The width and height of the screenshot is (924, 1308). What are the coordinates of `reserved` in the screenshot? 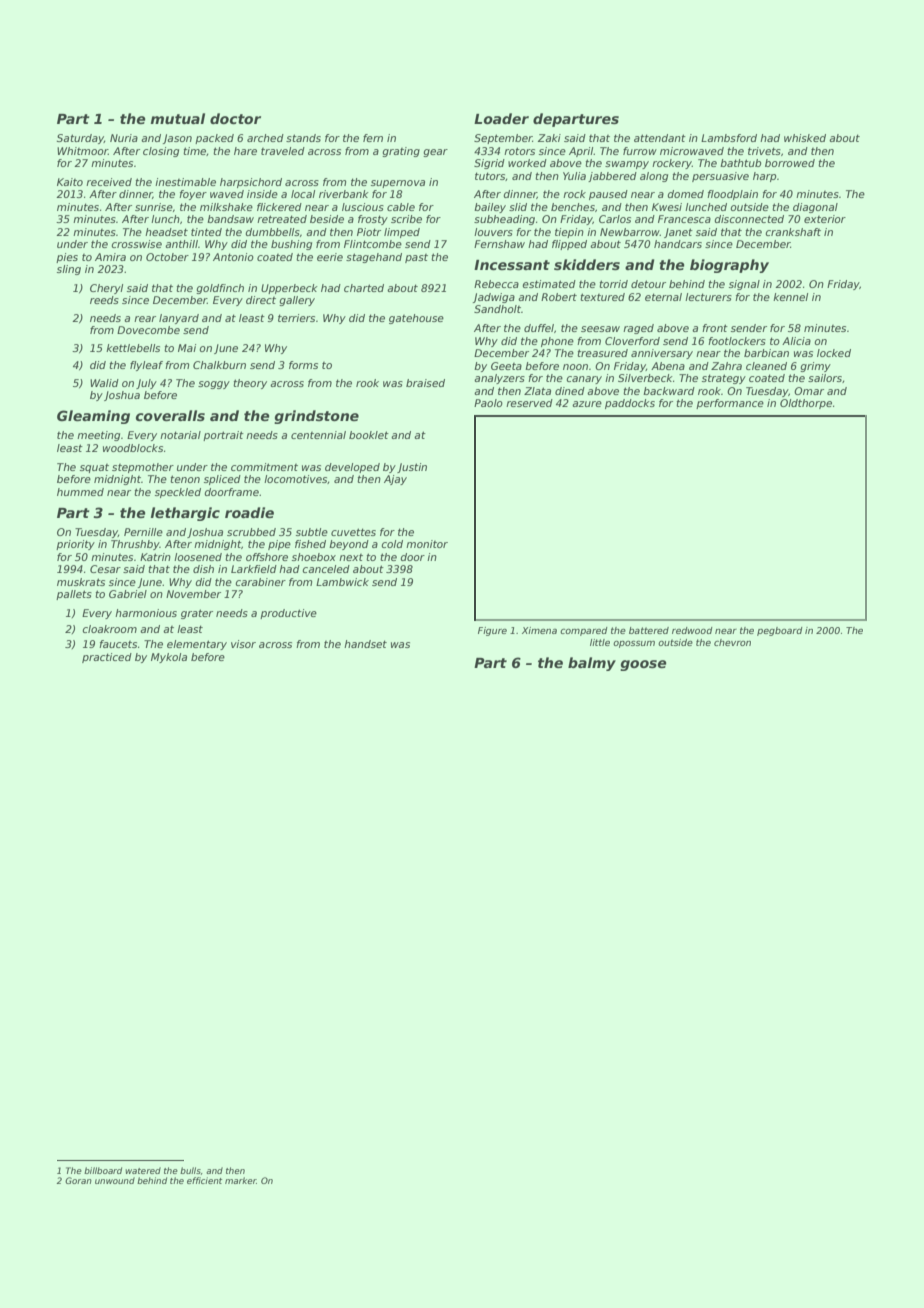 It's located at (529, 403).
